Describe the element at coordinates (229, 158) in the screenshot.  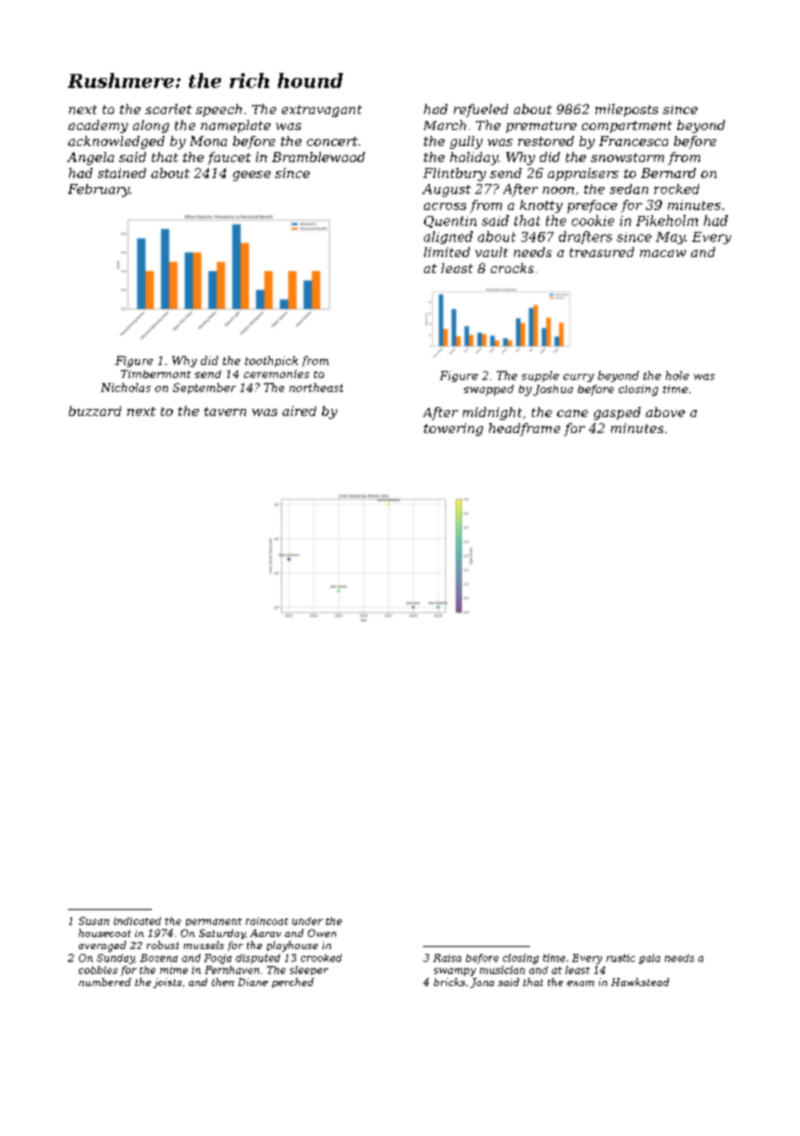
I see `faucet` at that location.
